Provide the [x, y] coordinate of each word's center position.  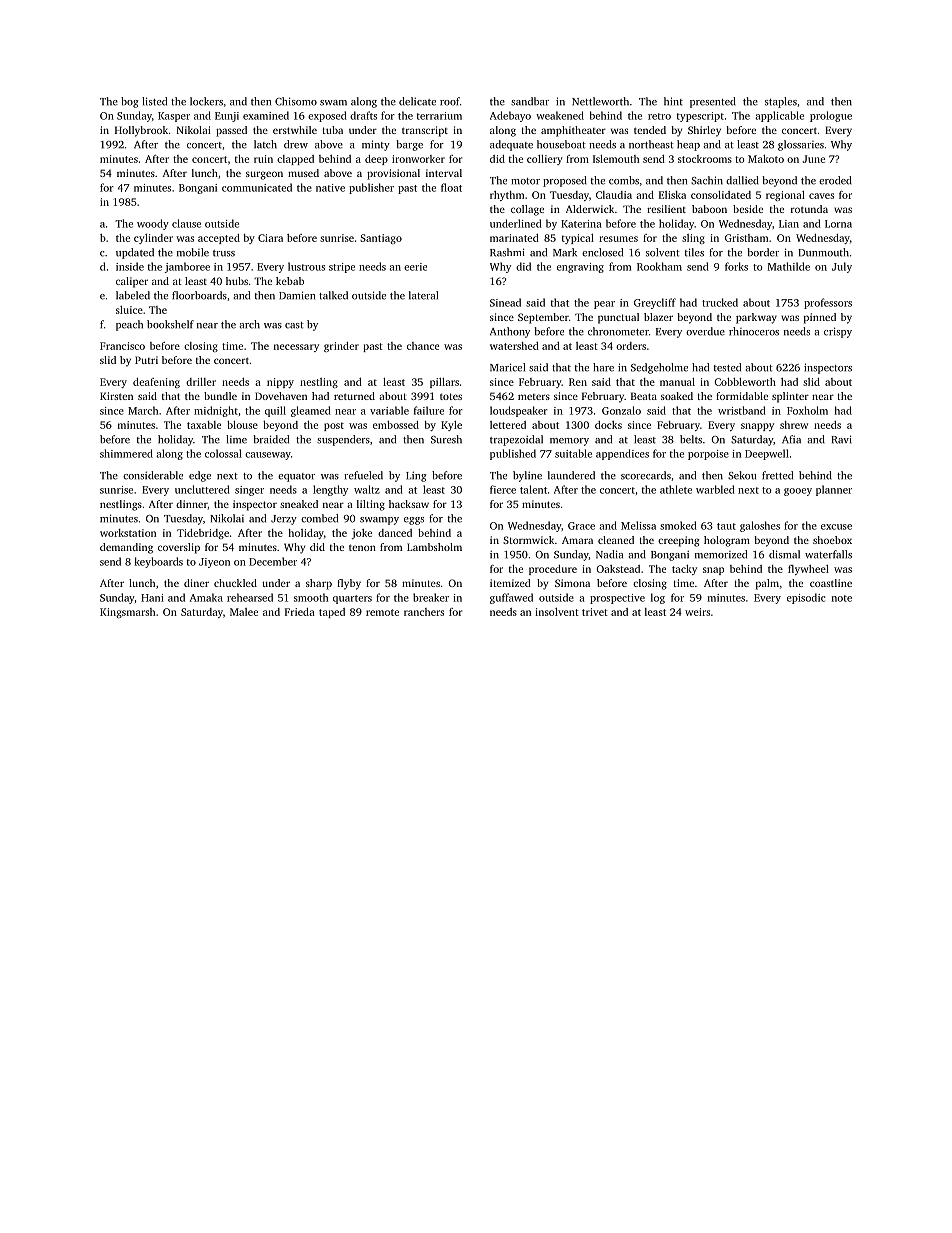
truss [224, 253]
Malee [244, 612]
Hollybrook [141, 131]
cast [294, 325]
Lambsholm [434, 547]
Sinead [505, 302]
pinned [820, 318]
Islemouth [616, 159]
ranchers [424, 612]
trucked [720, 302]
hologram [727, 541]
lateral [423, 295]
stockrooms [705, 159]
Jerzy [284, 520]
